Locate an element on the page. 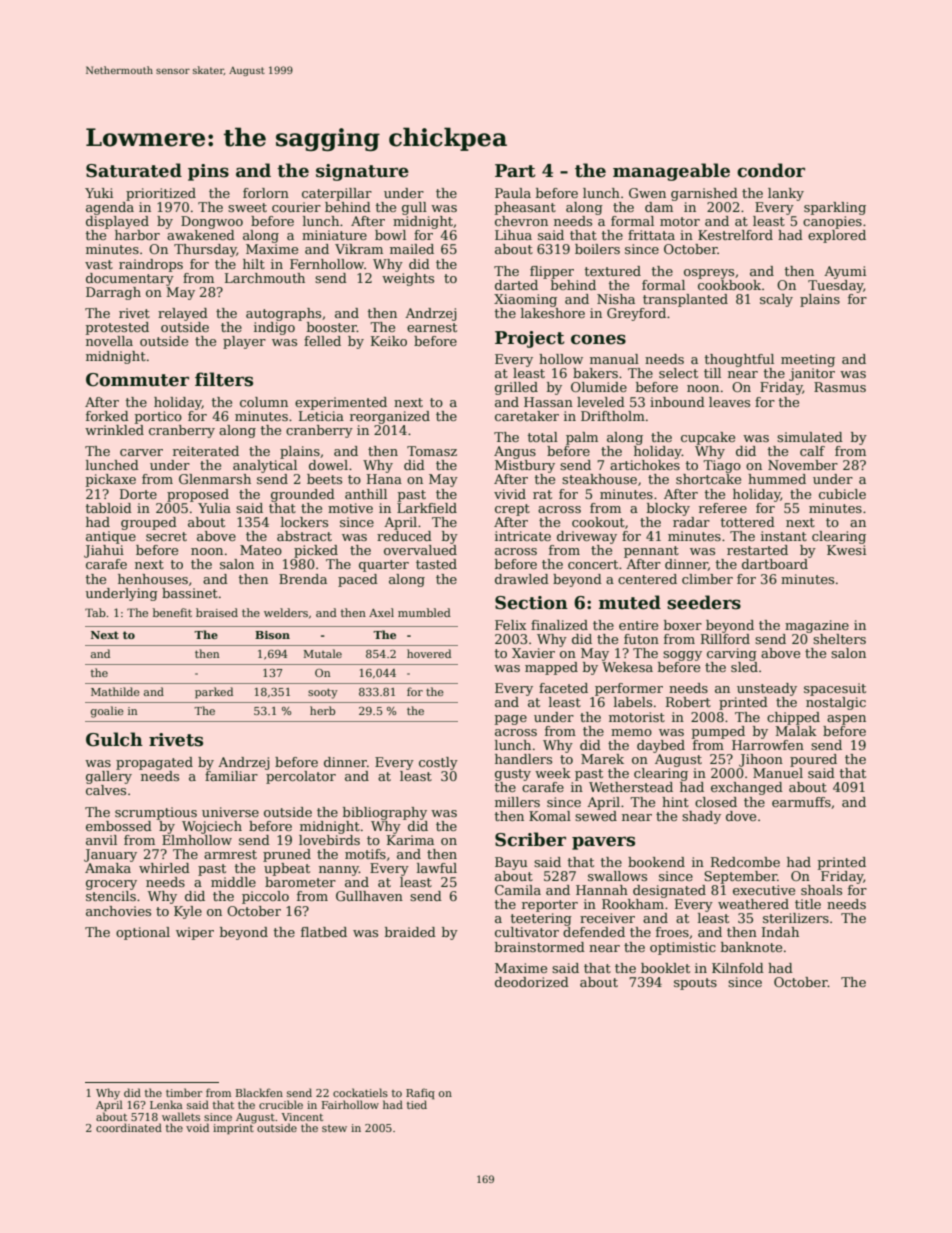  void is located at coordinates (197, 1127).
